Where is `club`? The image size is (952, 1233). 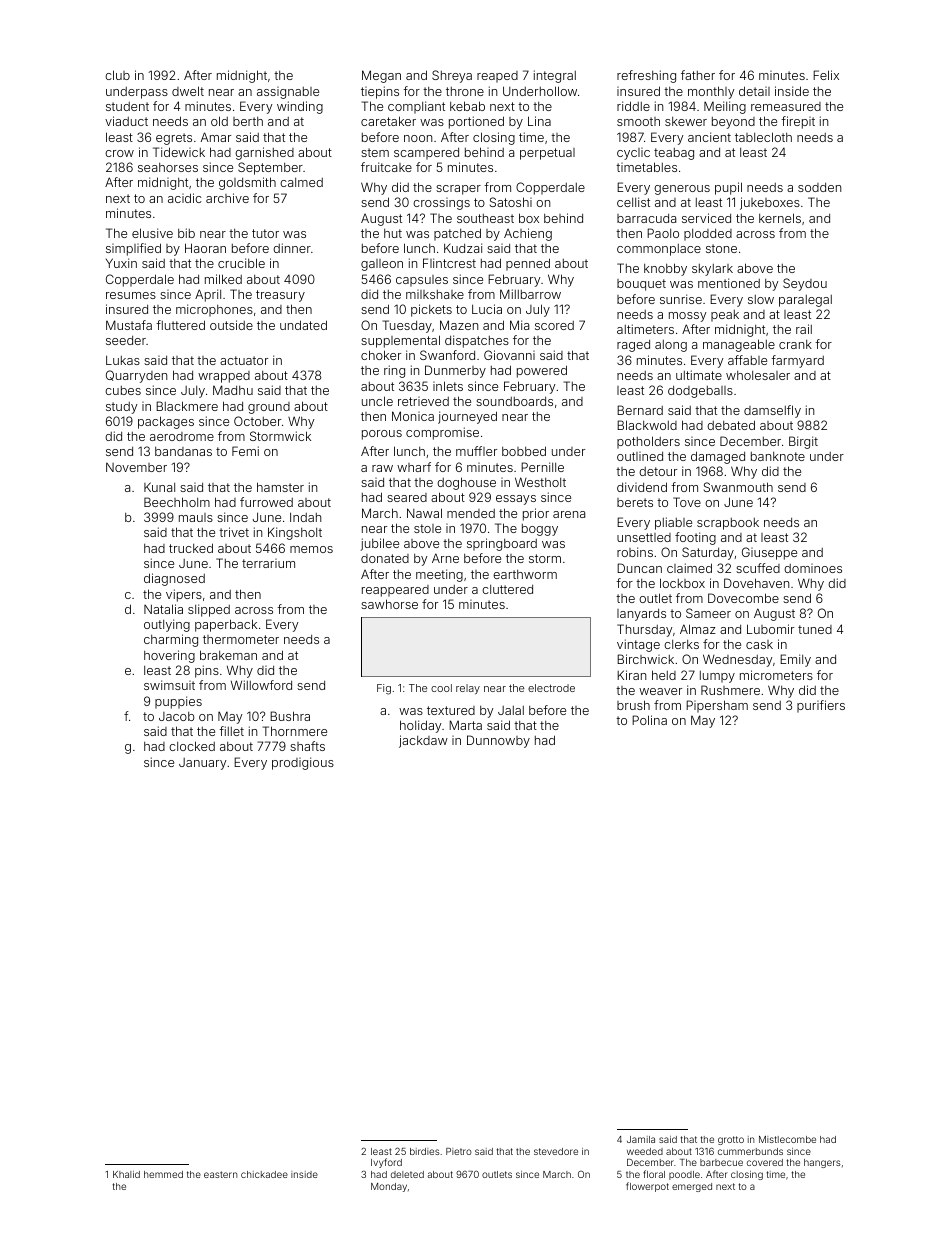 club is located at coordinates (117, 75).
